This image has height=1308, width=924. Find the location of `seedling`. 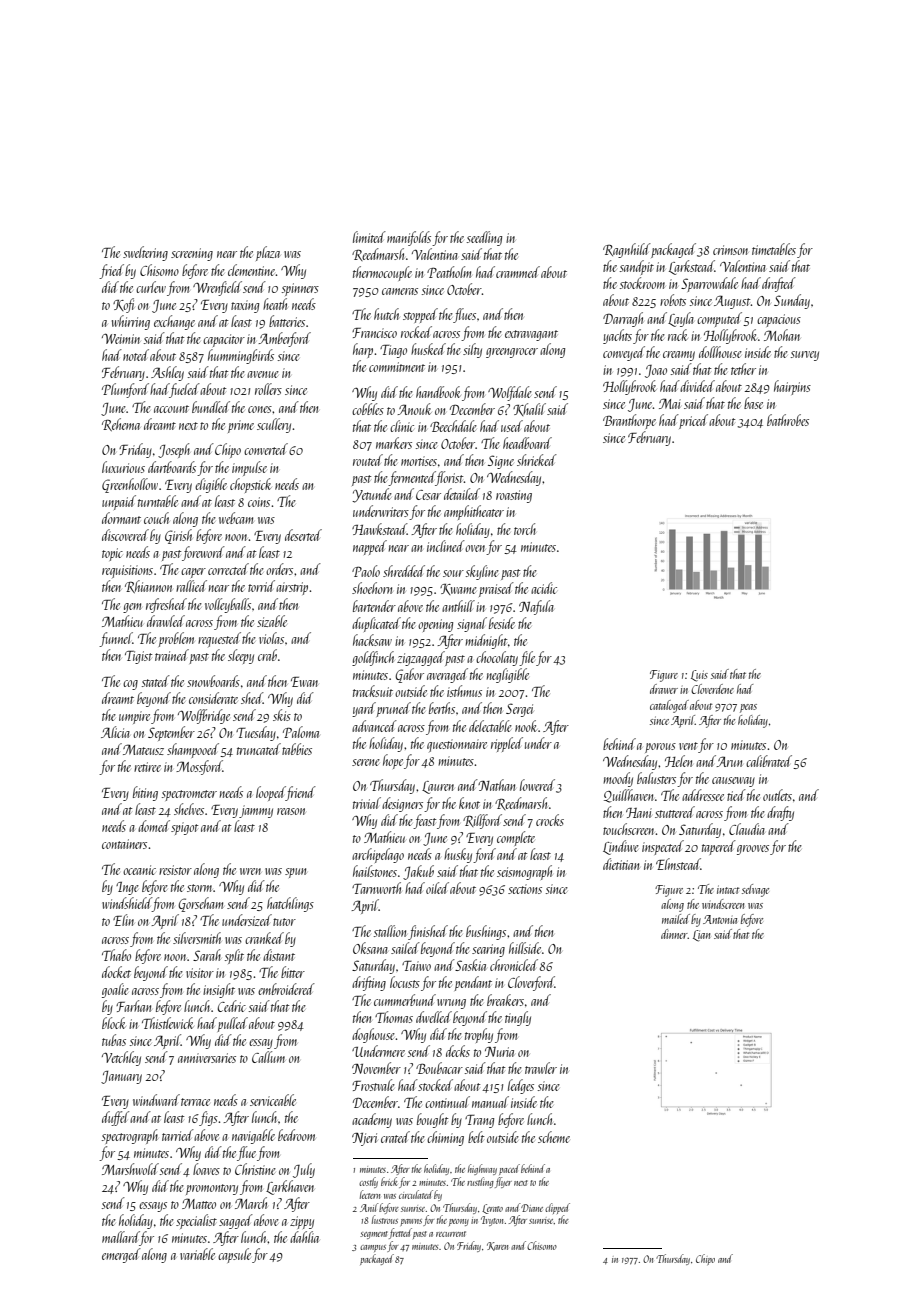

seedling is located at coordinates (484, 238).
